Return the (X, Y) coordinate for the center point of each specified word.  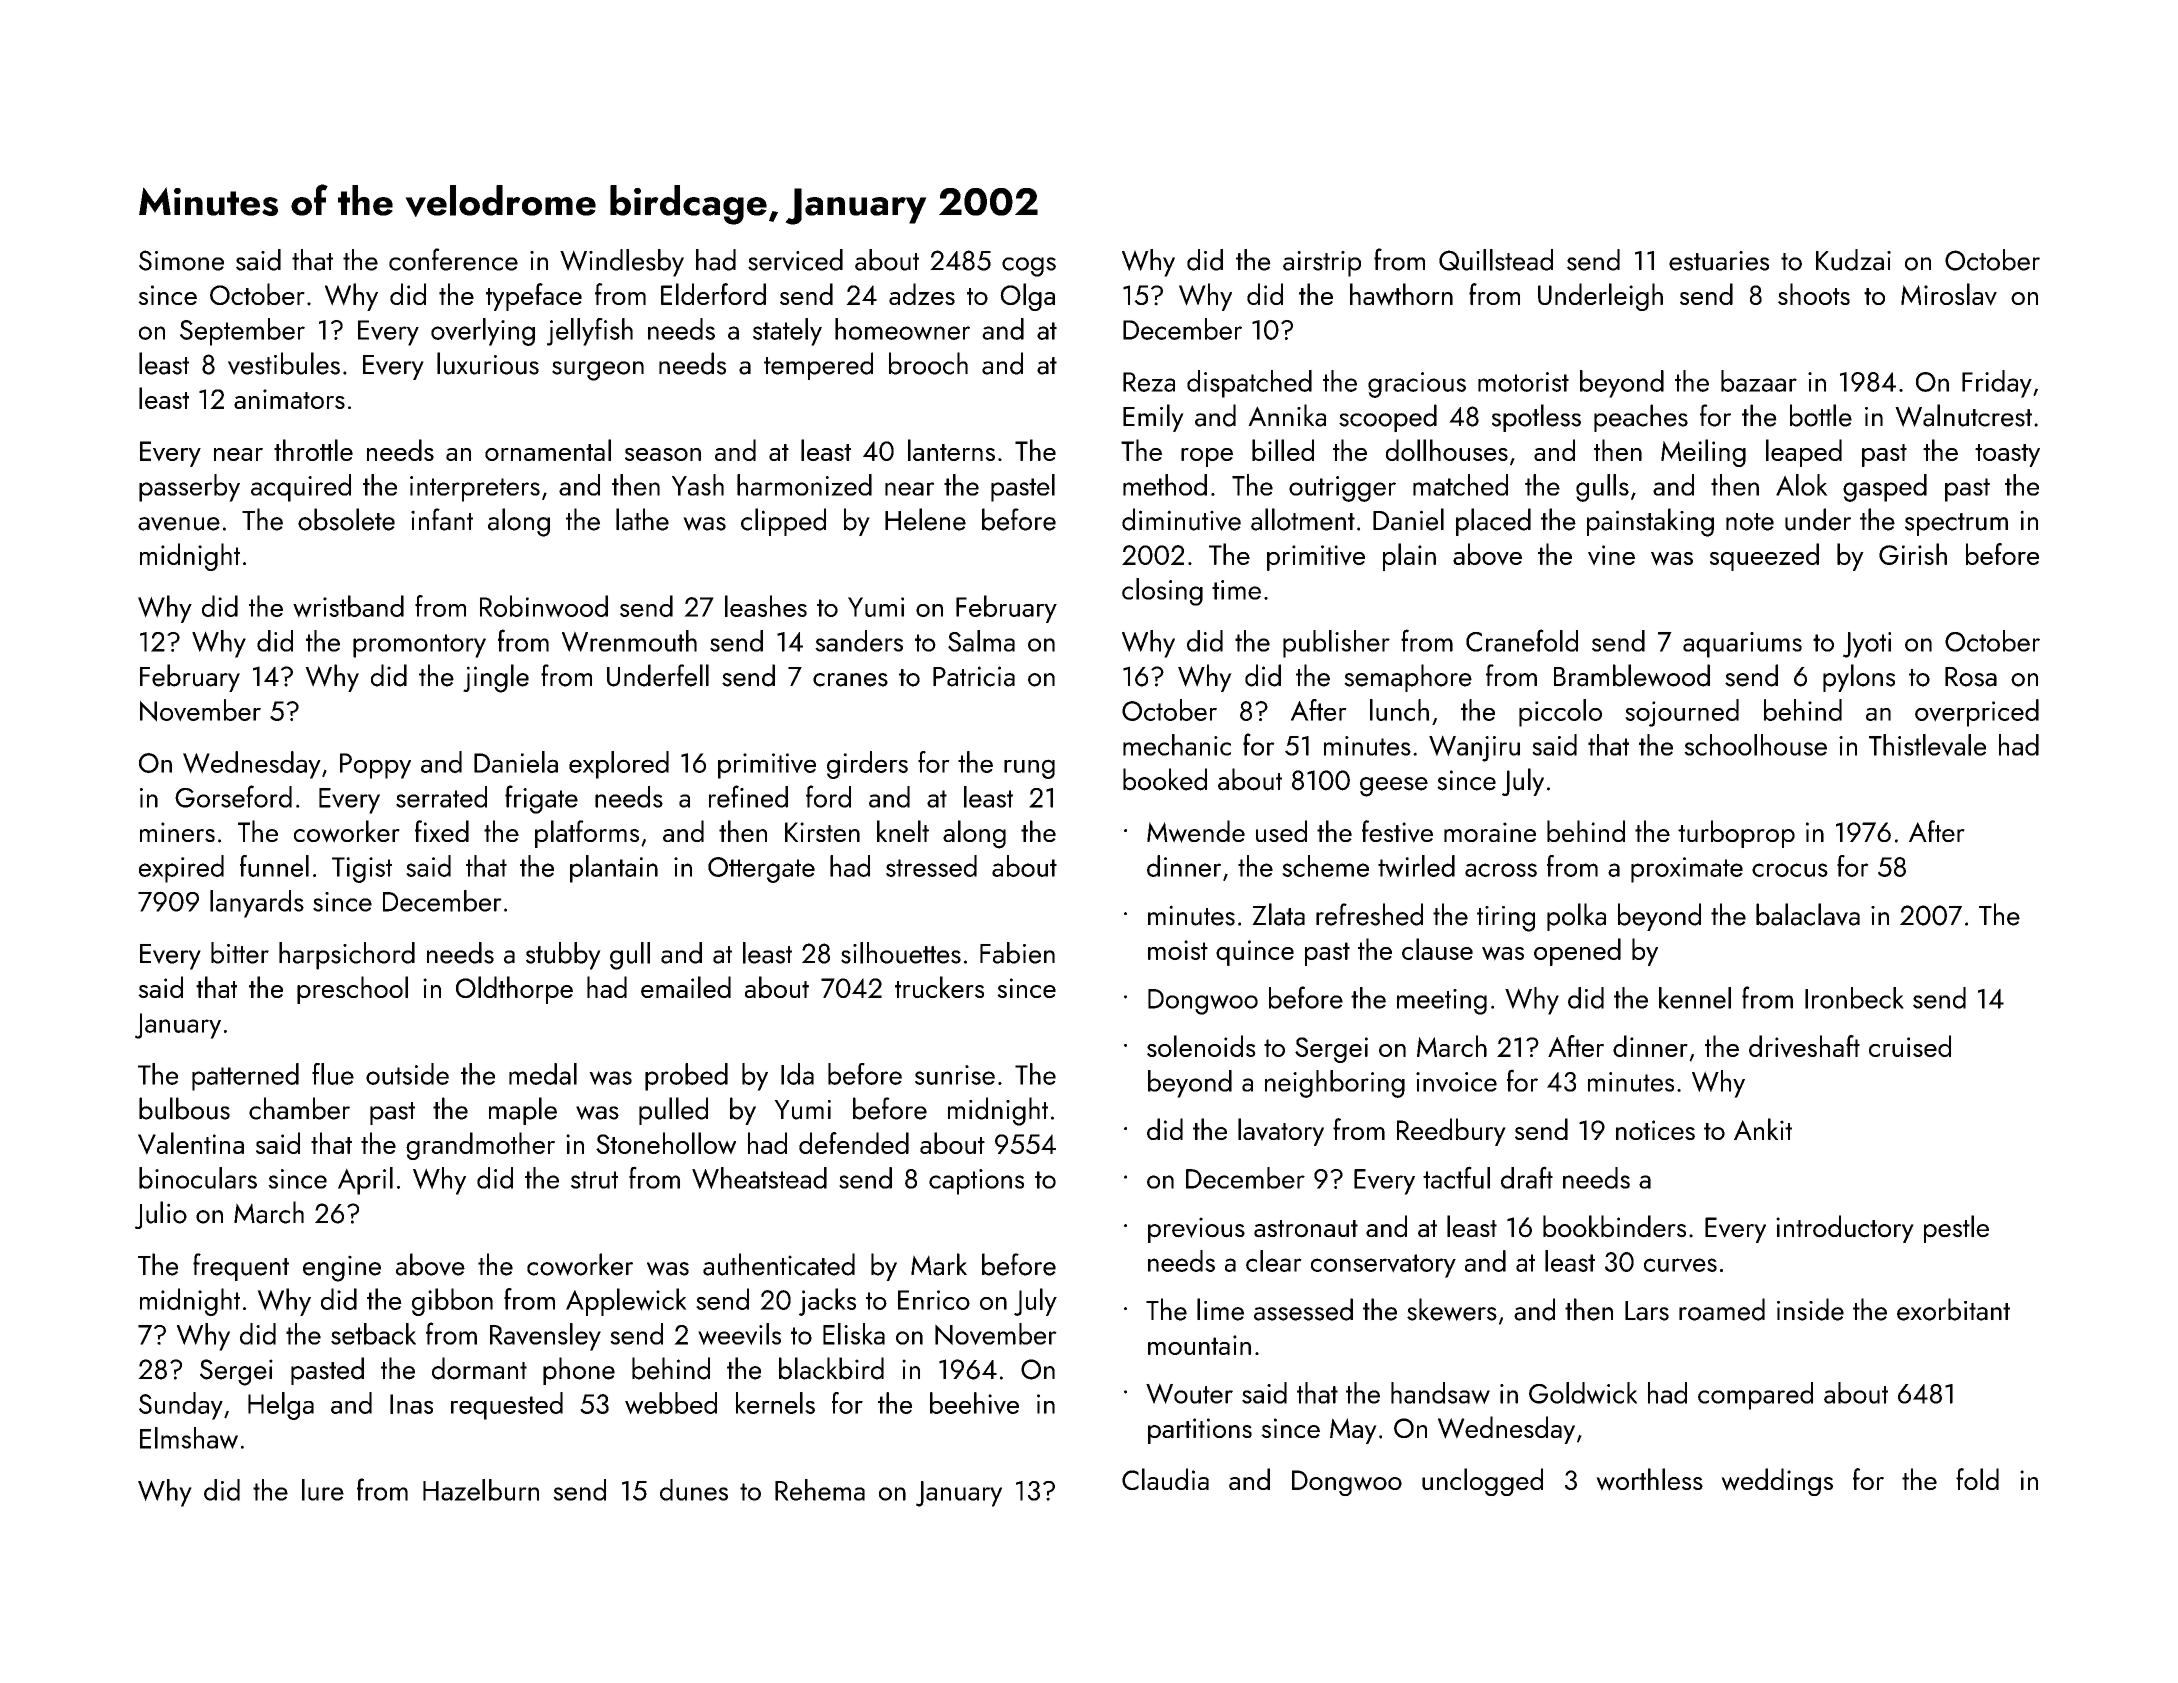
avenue (179, 524)
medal (543, 1074)
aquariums (1742, 645)
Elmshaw (189, 1438)
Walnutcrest (1963, 415)
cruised (1910, 1046)
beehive (974, 1403)
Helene (925, 519)
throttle (313, 450)
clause (1437, 949)
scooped (1388, 418)
